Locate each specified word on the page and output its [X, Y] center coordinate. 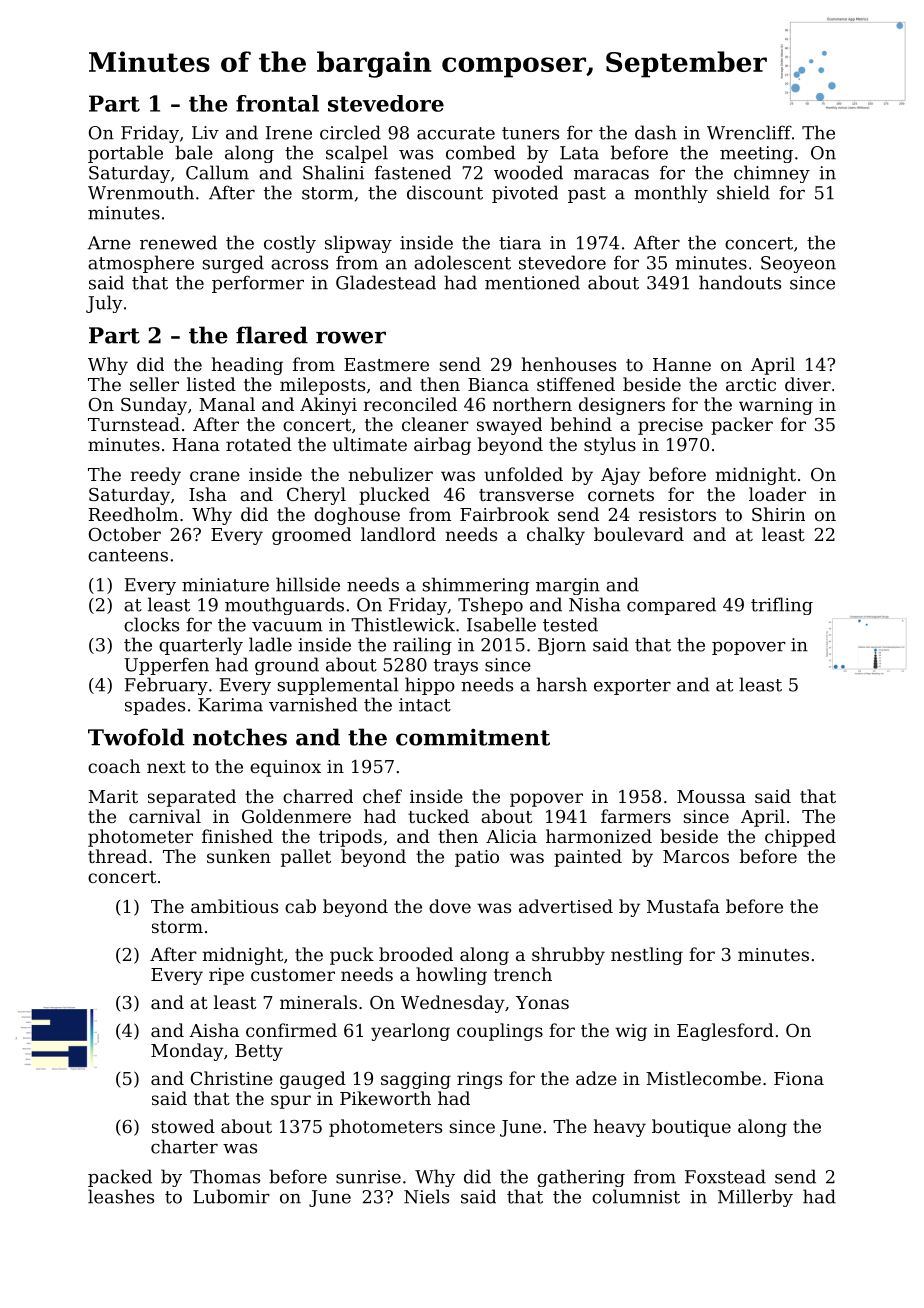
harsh [562, 684]
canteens [128, 555]
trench [523, 974]
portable [125, 154]
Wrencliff [749, 132]
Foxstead [725, 1176]
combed [481, 152]
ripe [226, 976]
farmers [636, 816]
